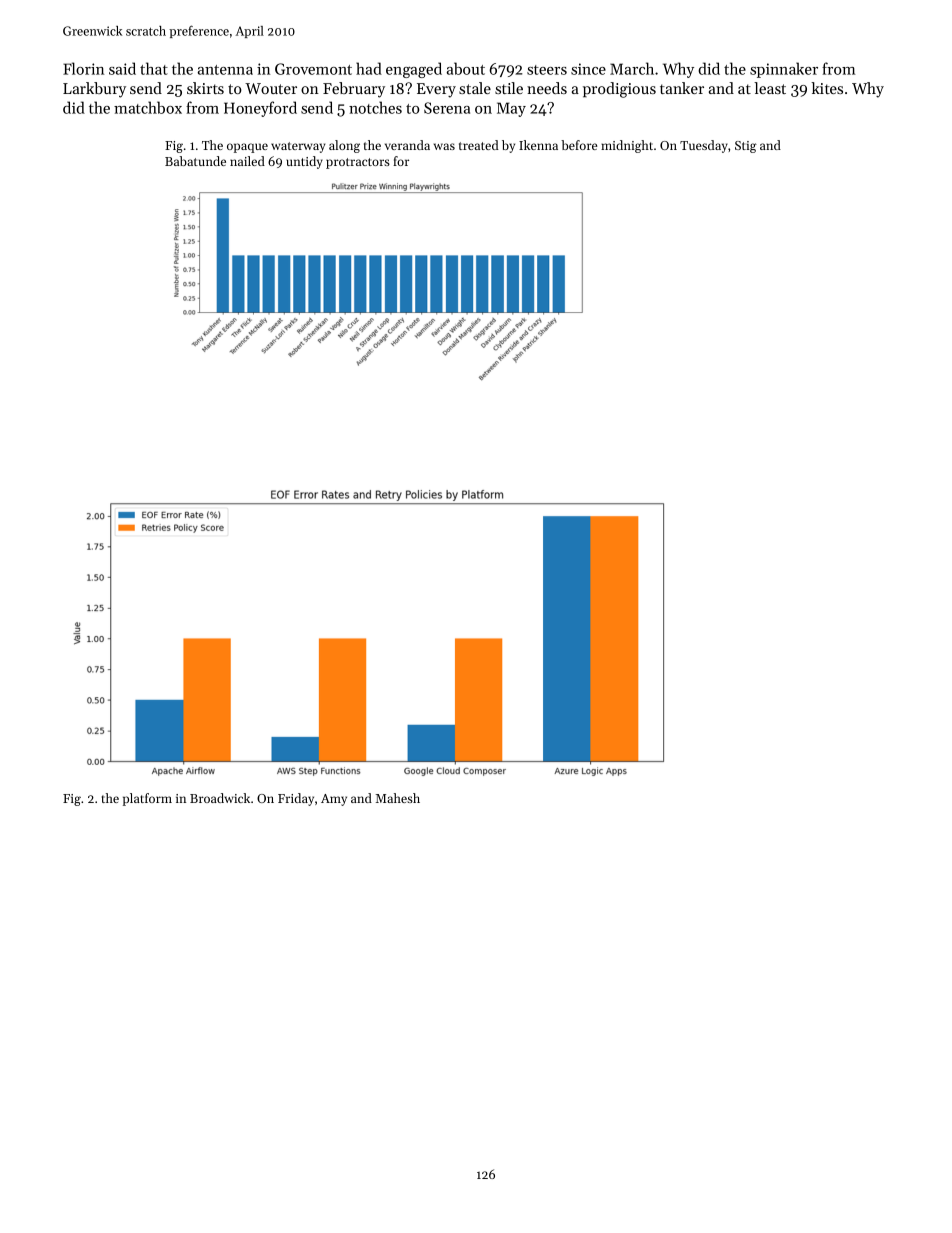 The image size is (952, 1233). Describe the element at coordinates (398, 798) in the image. I see `Mahesh` at that location.
